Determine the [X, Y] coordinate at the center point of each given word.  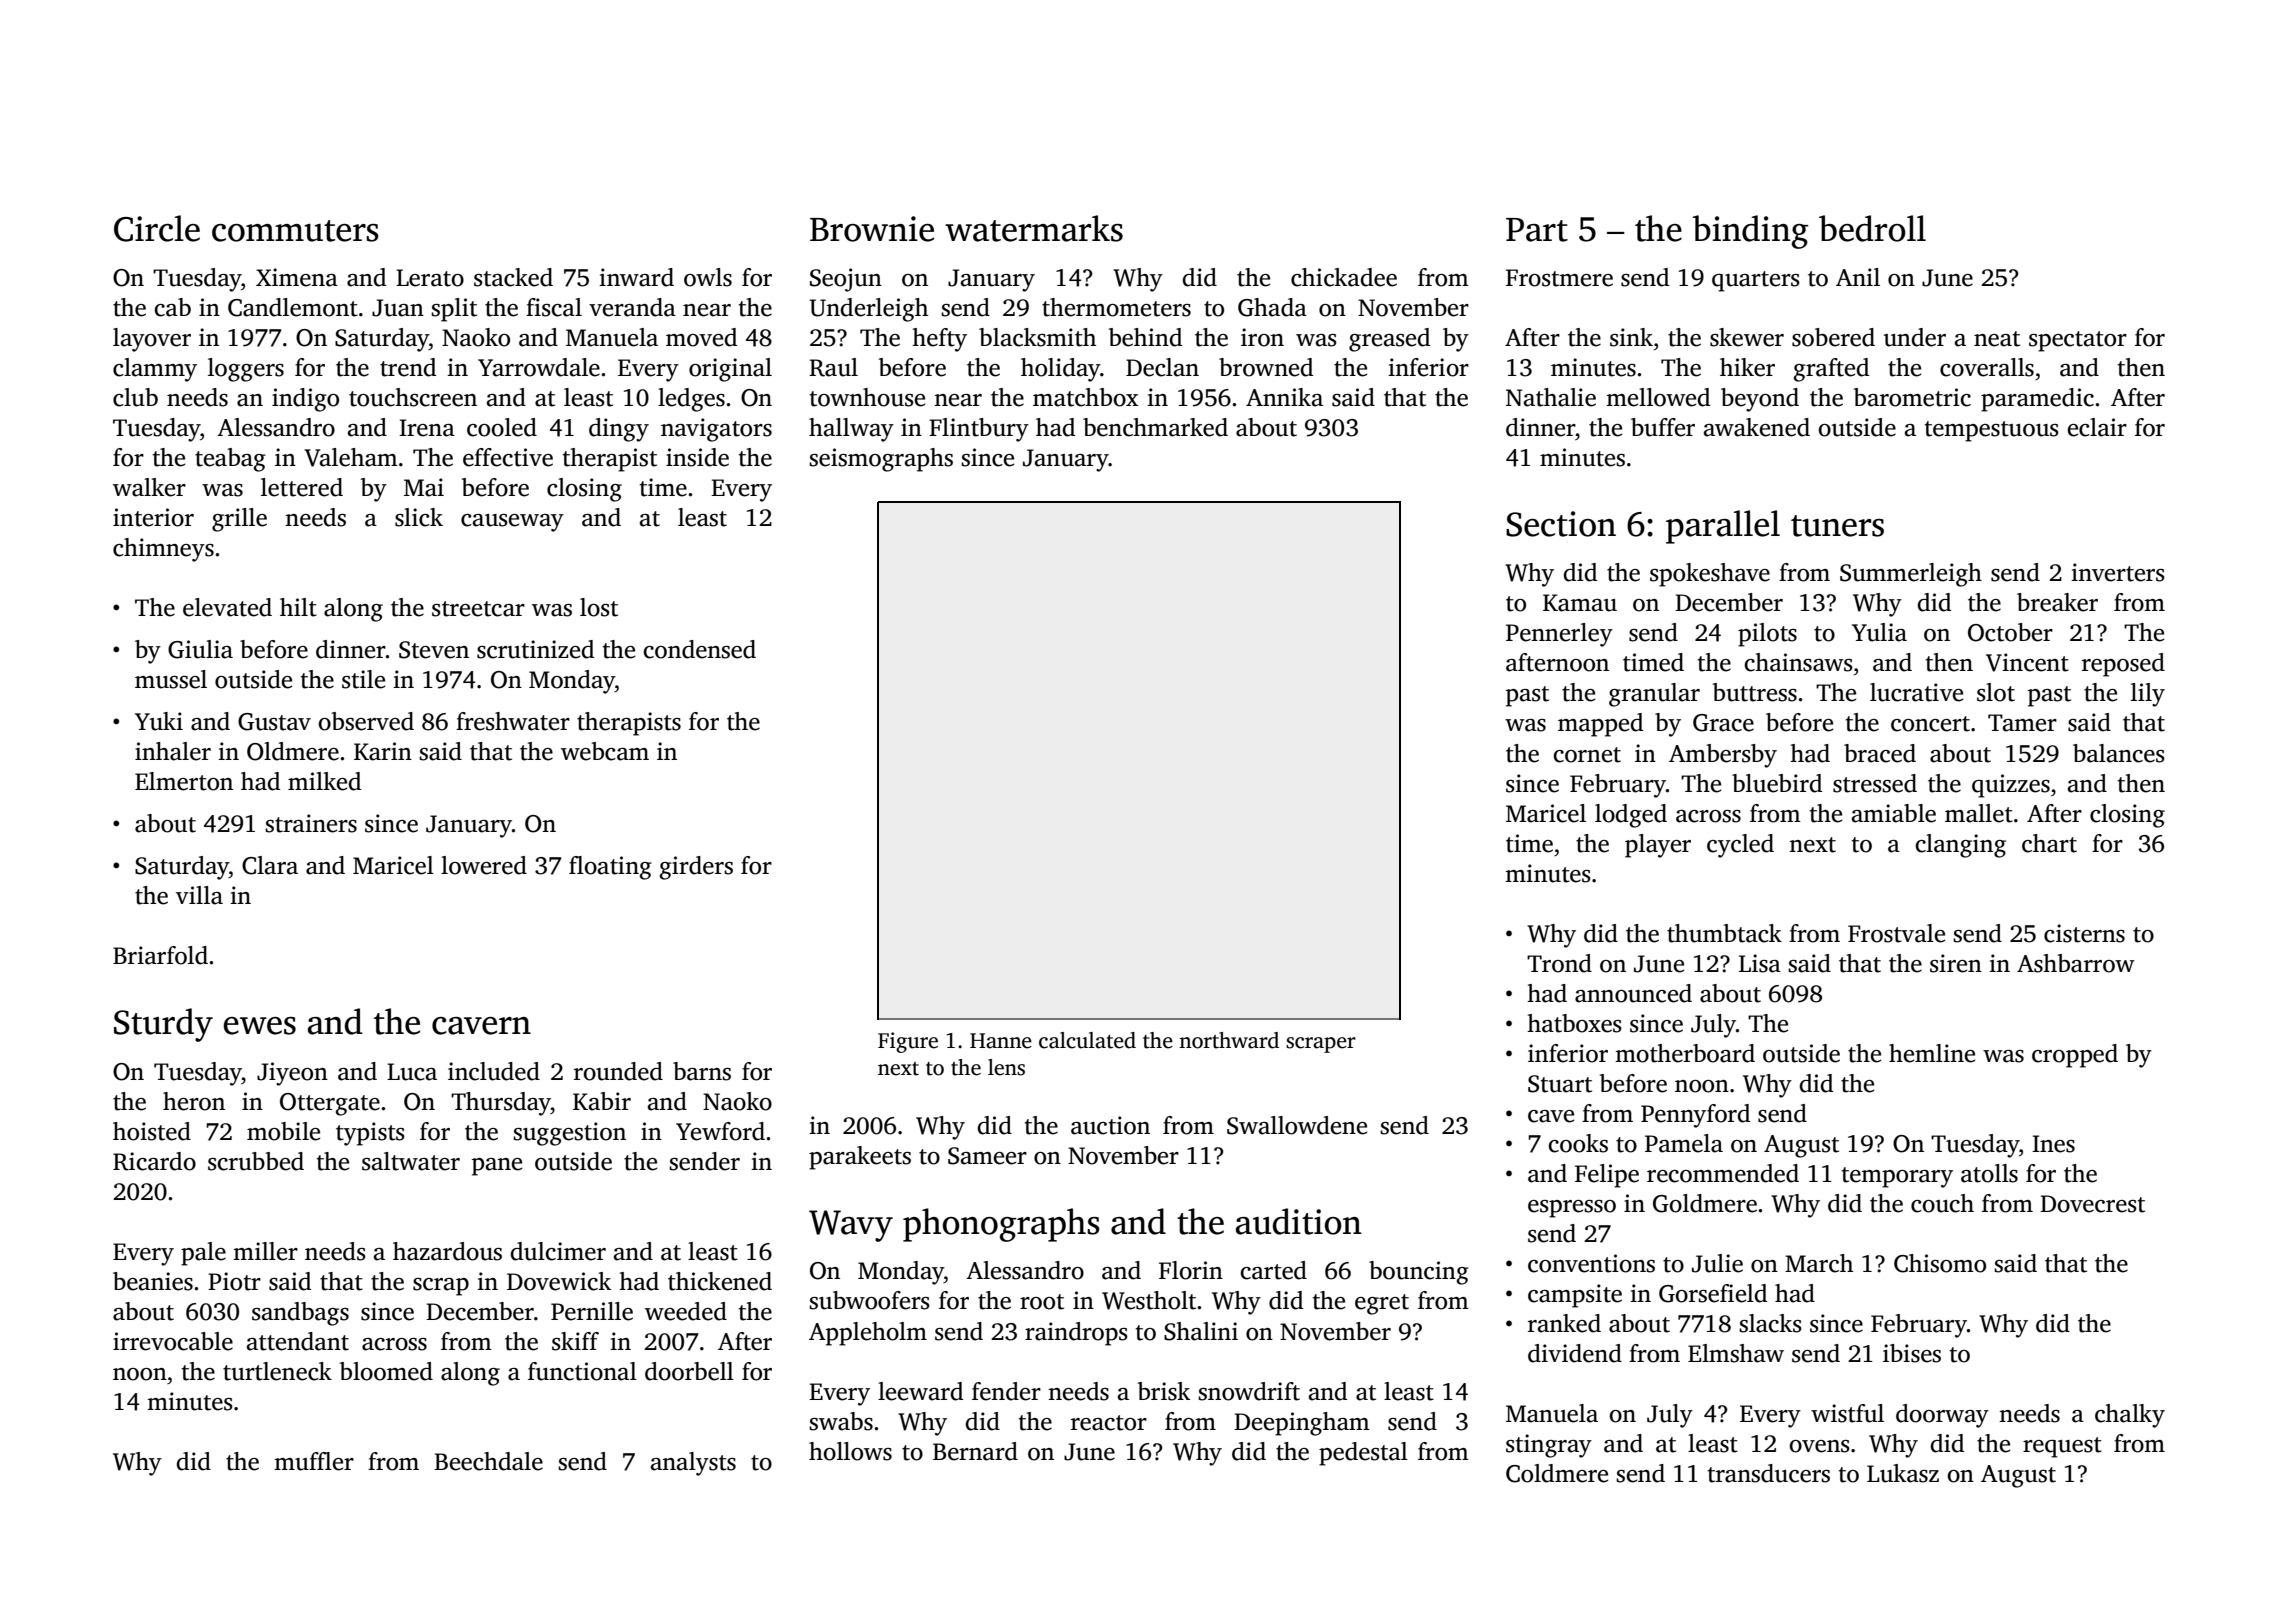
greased [1389, 340]
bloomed [386, 1371]
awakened [1757, 427]
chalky [2130, 1416]
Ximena [297, 277]
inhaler [173, 751]
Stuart [1560, 1084]
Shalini [1201, 1331]
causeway [512, 523]
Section [1561, 524]
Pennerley [1559, 635]
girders [696, 868]
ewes [260, 1026]
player [1658, 846]
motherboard [1685, 1053]
